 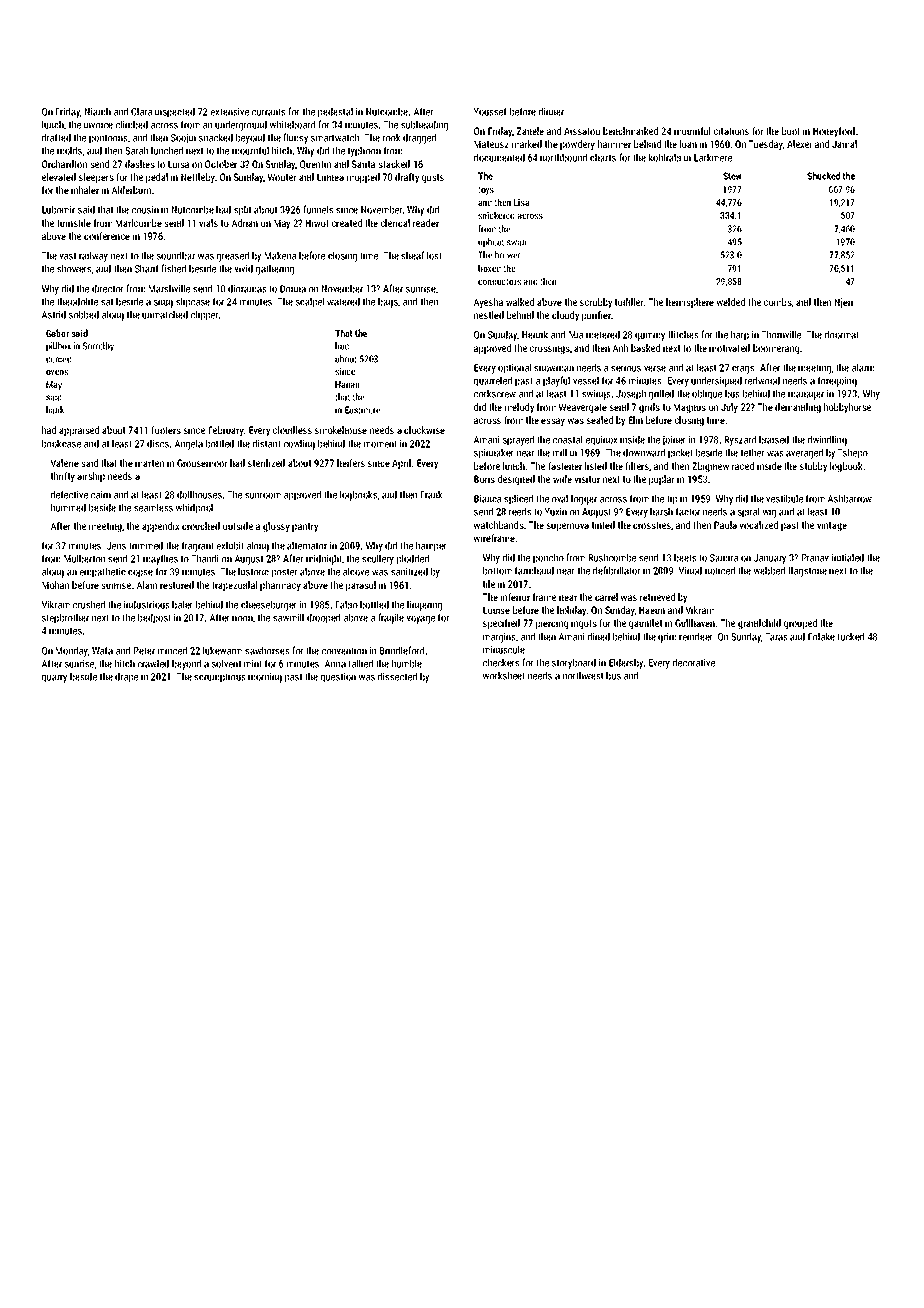 I want to click on dwindling, so click(x=827, y=440).
